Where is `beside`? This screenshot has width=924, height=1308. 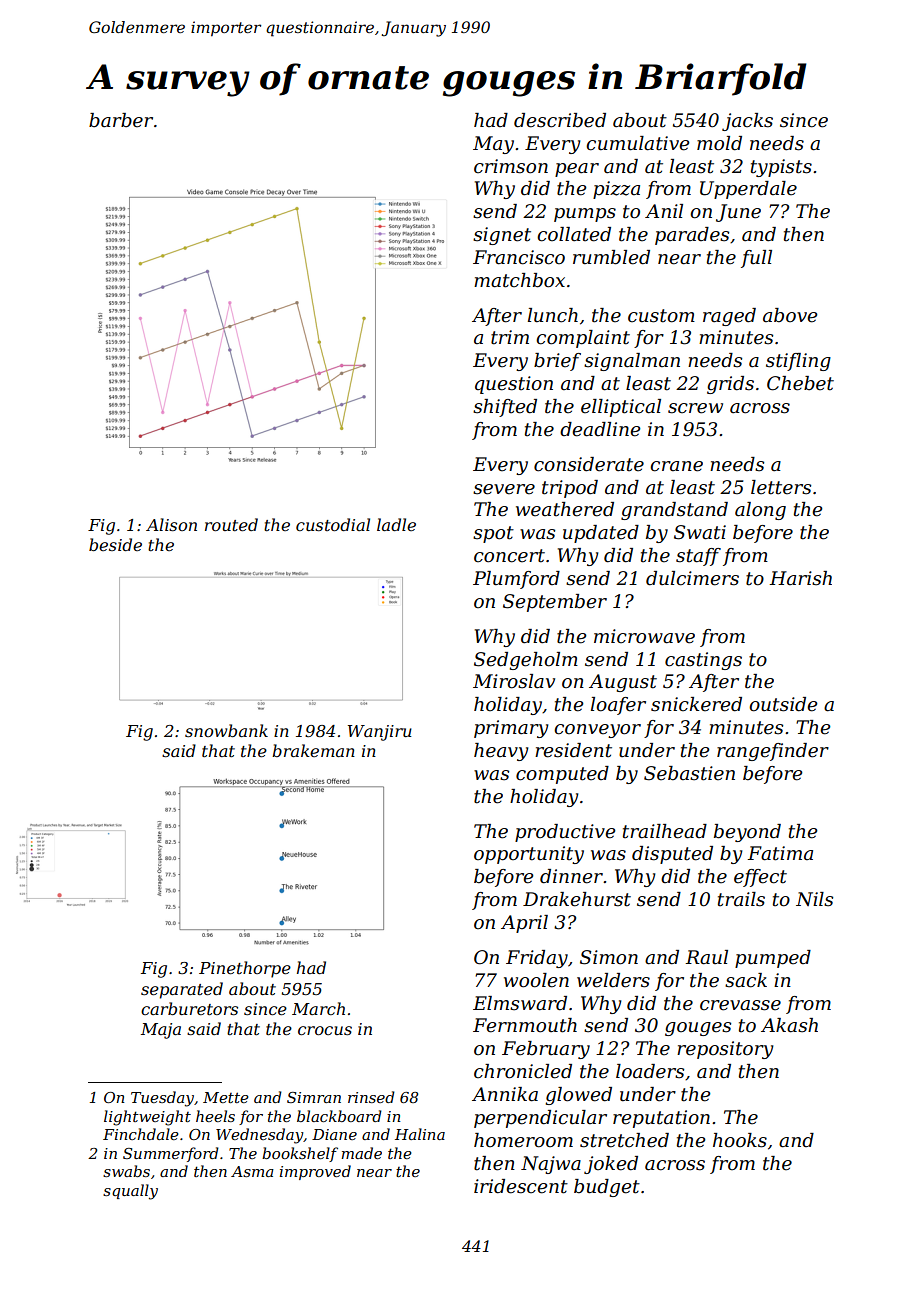
beside is located at coordinates (115, 544).
